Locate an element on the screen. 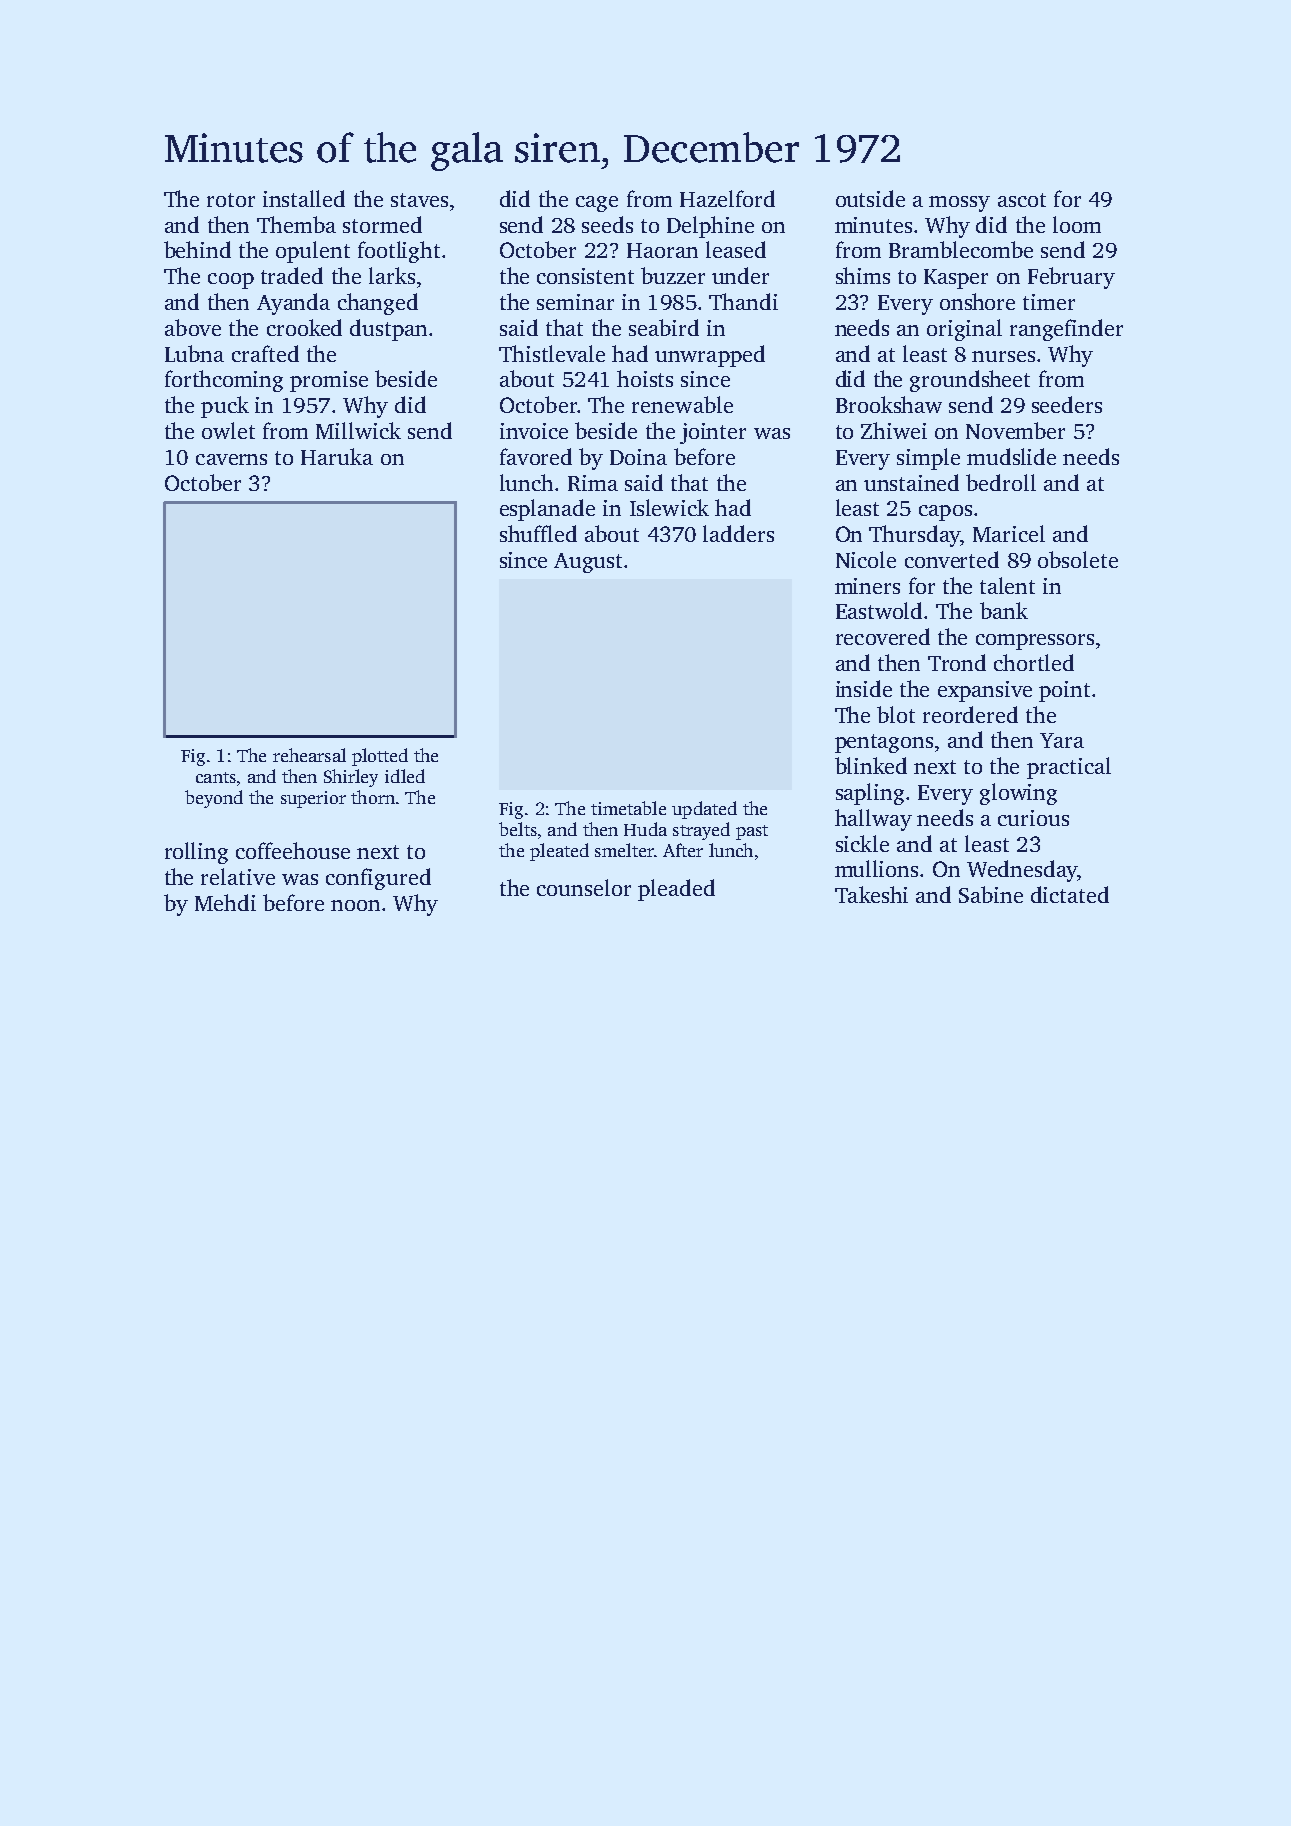  plotted is located at coordinates (380, 757).
